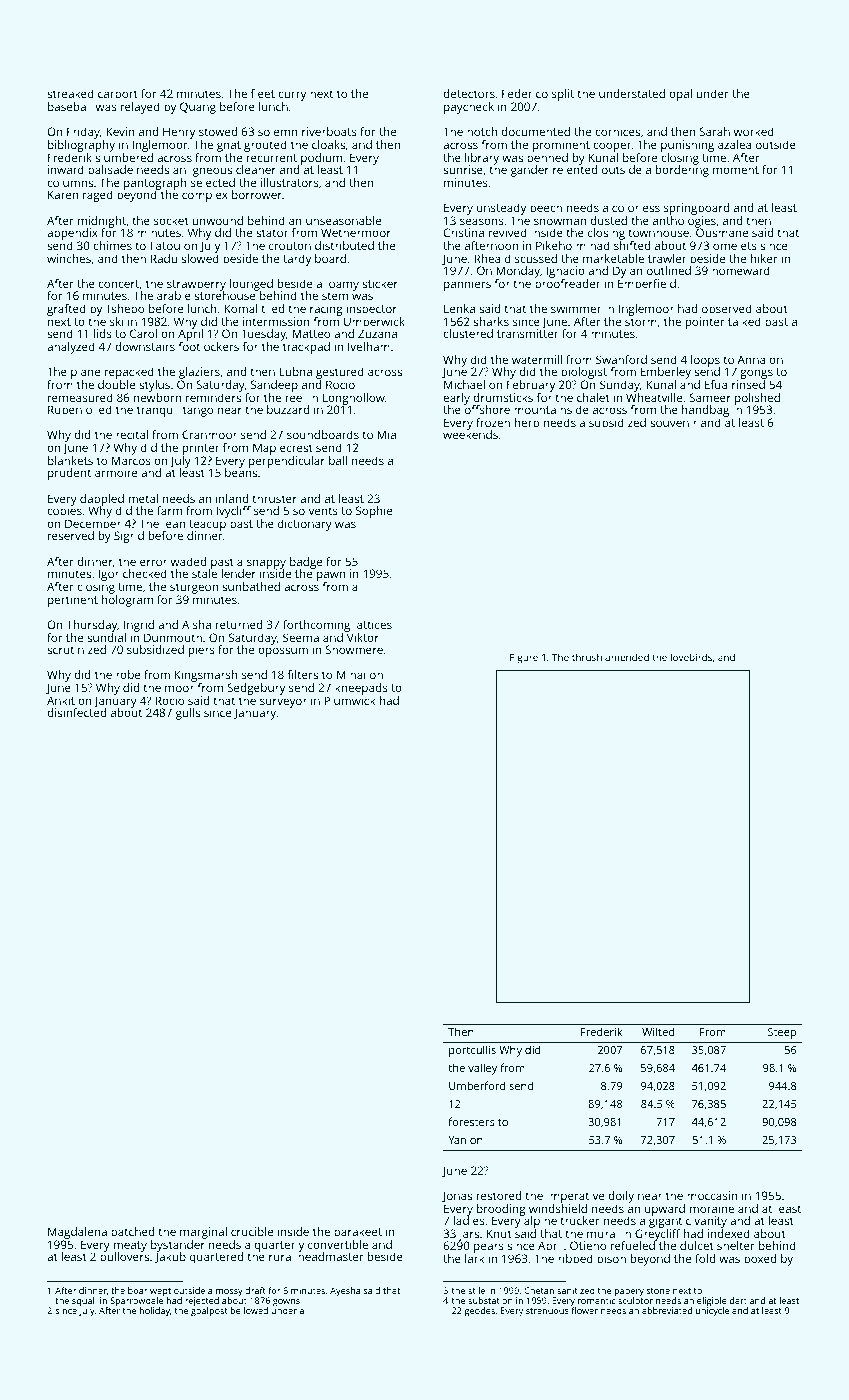  I want to click on Magdalena, so click(77, 1233).
